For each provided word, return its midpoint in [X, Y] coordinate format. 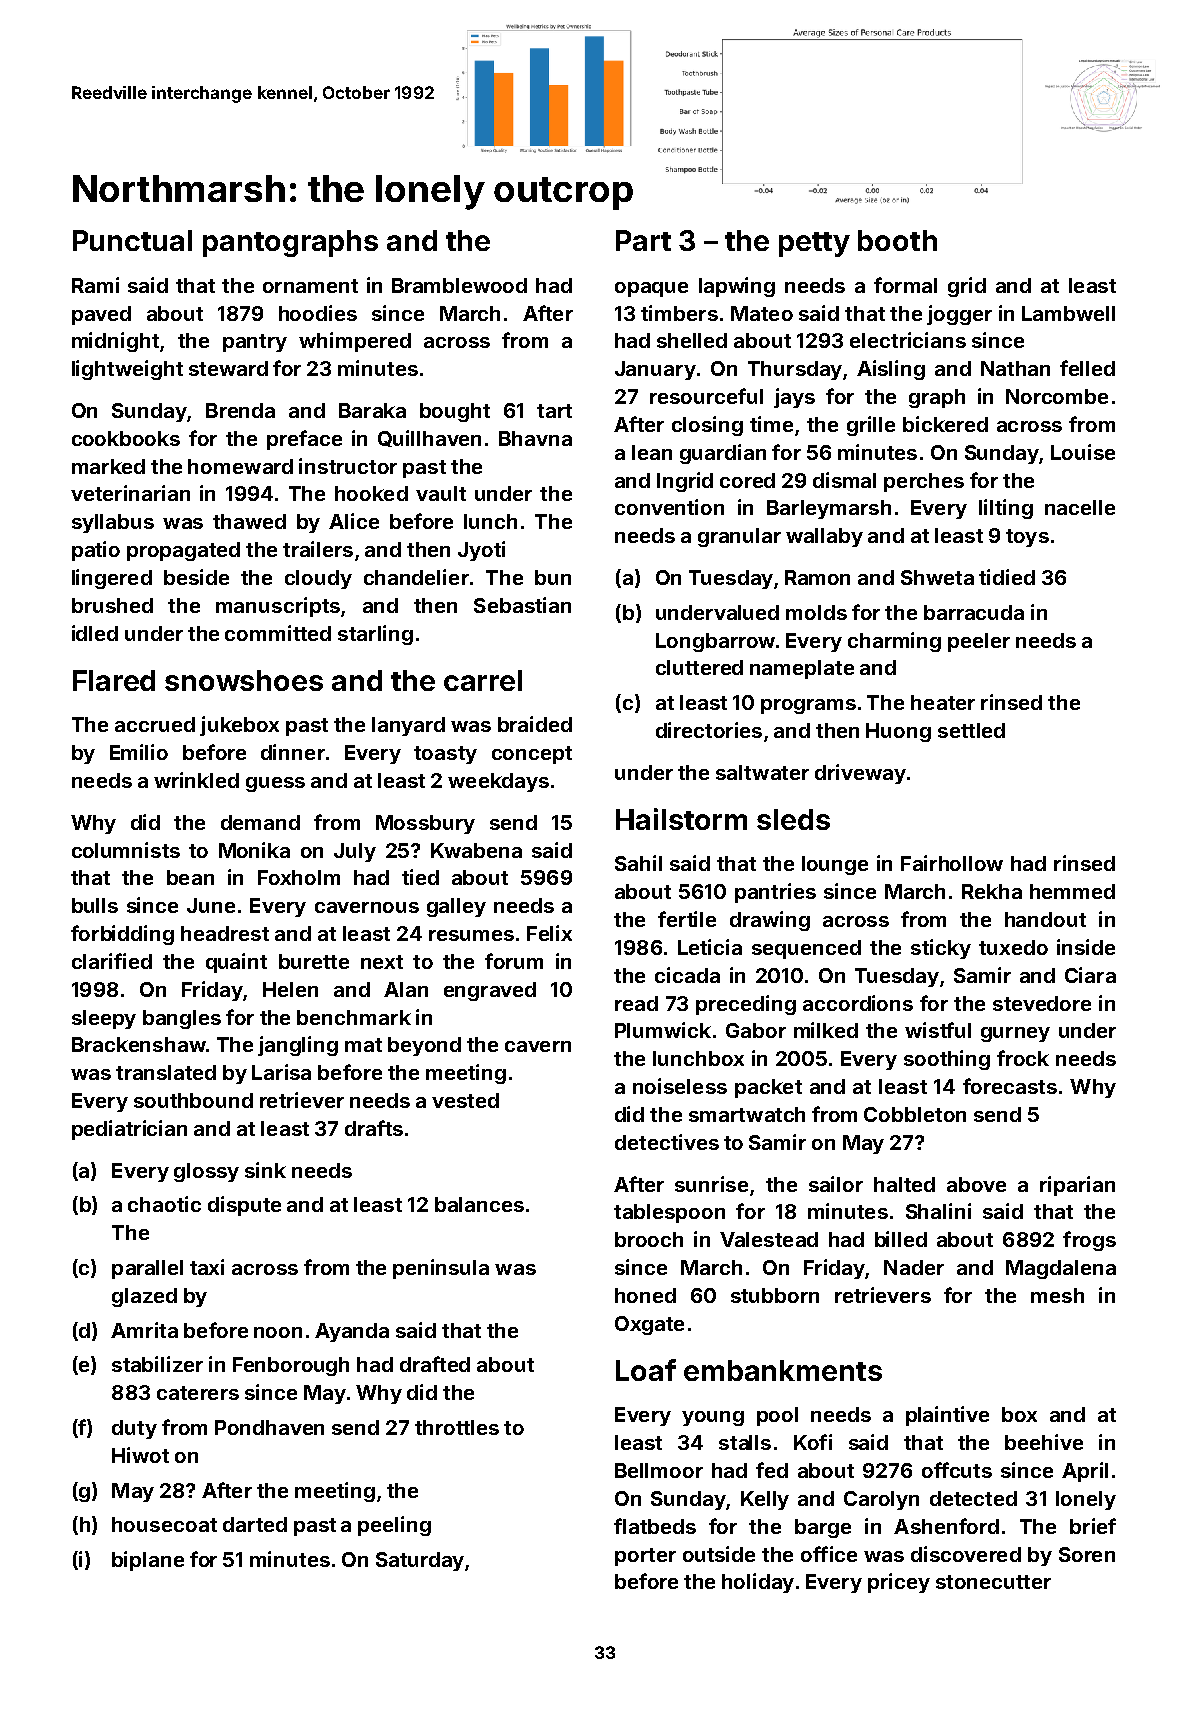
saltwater [762, 772]
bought [455, 412]
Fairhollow [952, 863]
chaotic [164, 1204]
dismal [844, 480]
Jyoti [481, 551]
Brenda [240, 410]
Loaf [646, 1370]
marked [108, 466]
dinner [293, 752]
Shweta [937, 577]
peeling [394, 1526]
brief [1093, 1526]
